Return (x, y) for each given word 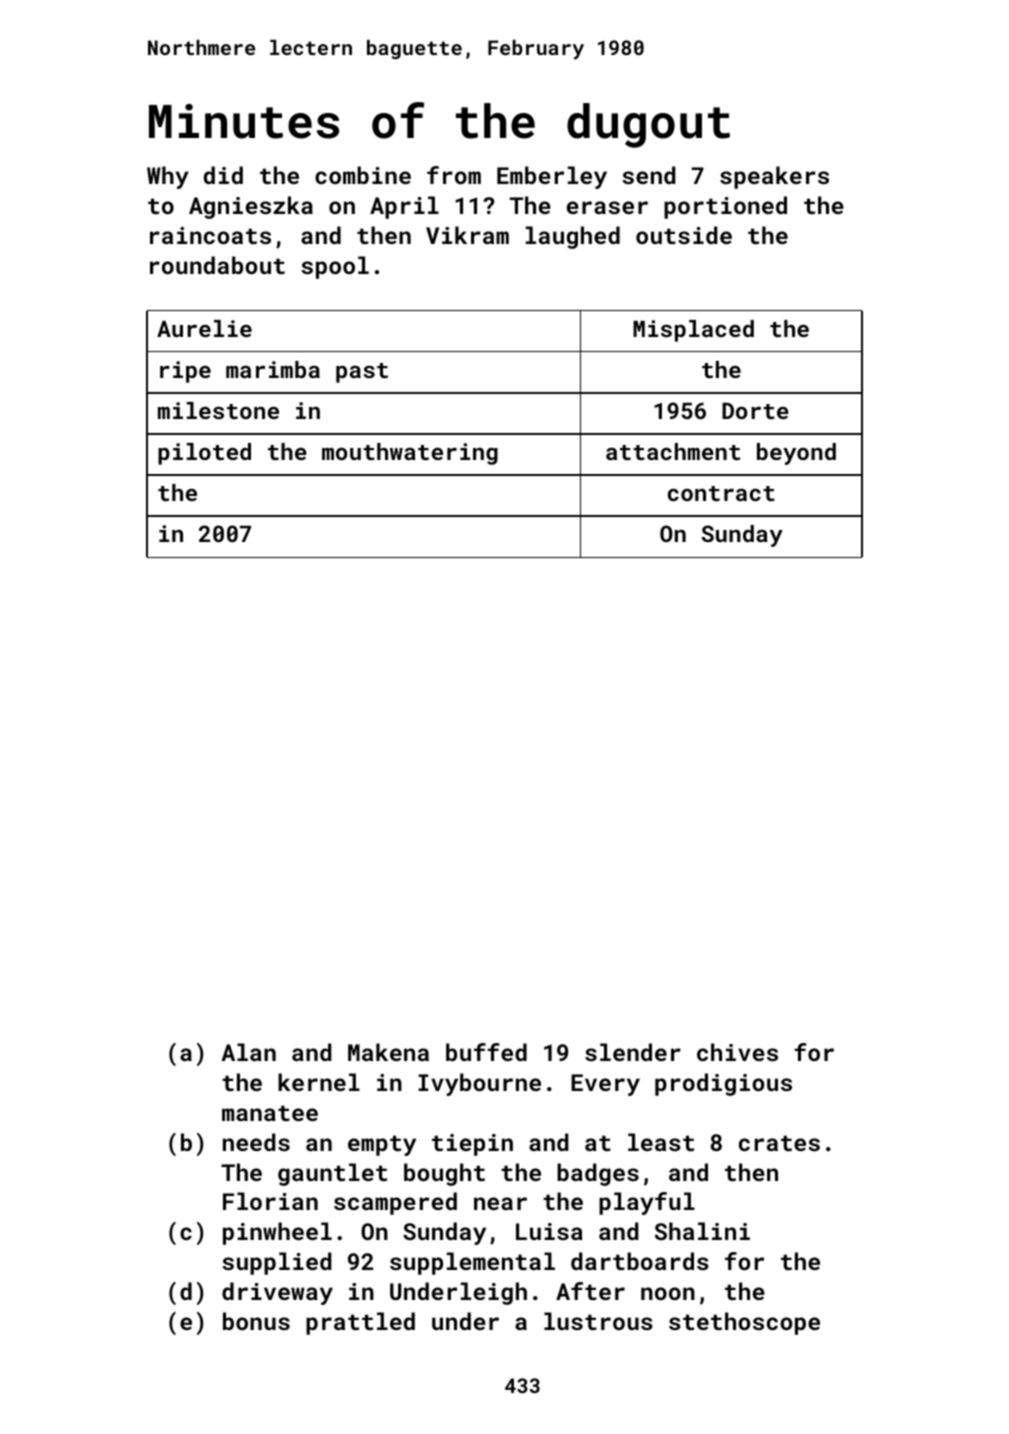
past (362, 373)
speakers (774, 177)
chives (737, 1052)
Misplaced (693, 331)
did (223, 175)
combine (363, 175)
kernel (319, 1082)
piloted (204, 454)
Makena (388, 1052)
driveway (277, 1293)
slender (633, 1052)
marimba (273, 369)
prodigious (723, 1084)
